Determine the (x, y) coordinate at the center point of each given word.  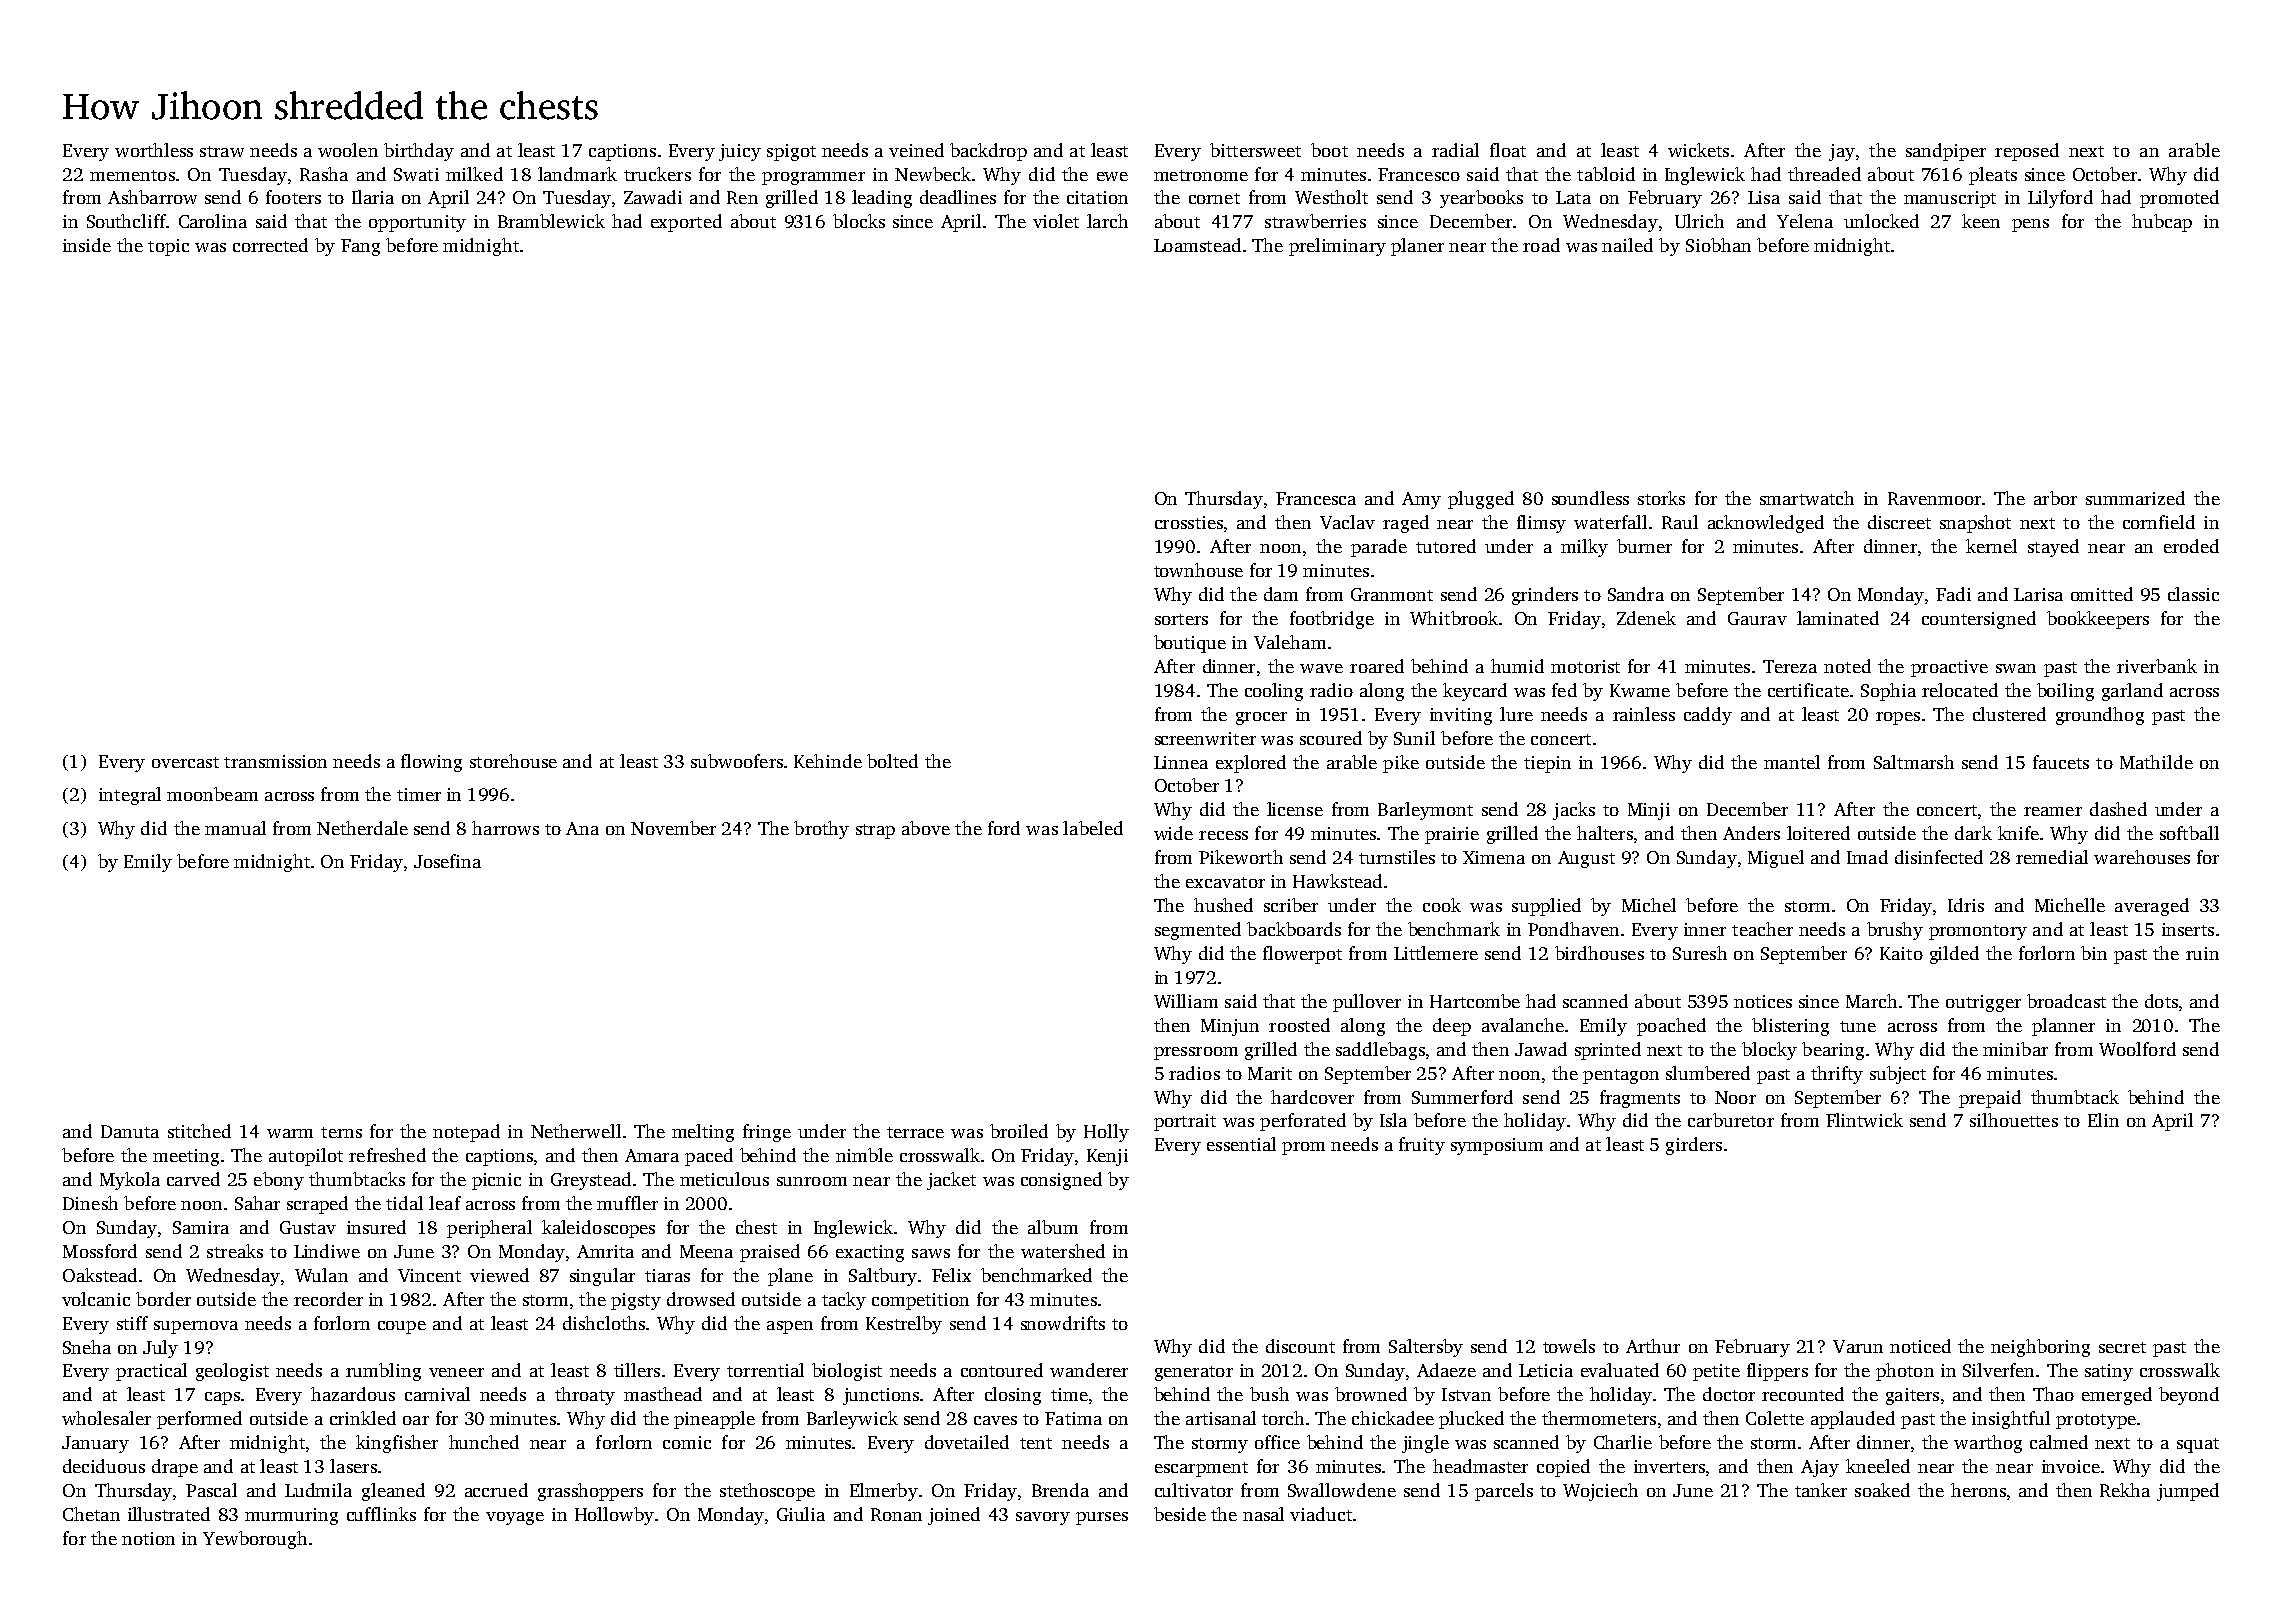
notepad (466, 1133)
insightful (2011, 1420)
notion (148, 1538)
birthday (419, 152)
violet (1056, 221)
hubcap (2162, 223)
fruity (1422, 1146)
